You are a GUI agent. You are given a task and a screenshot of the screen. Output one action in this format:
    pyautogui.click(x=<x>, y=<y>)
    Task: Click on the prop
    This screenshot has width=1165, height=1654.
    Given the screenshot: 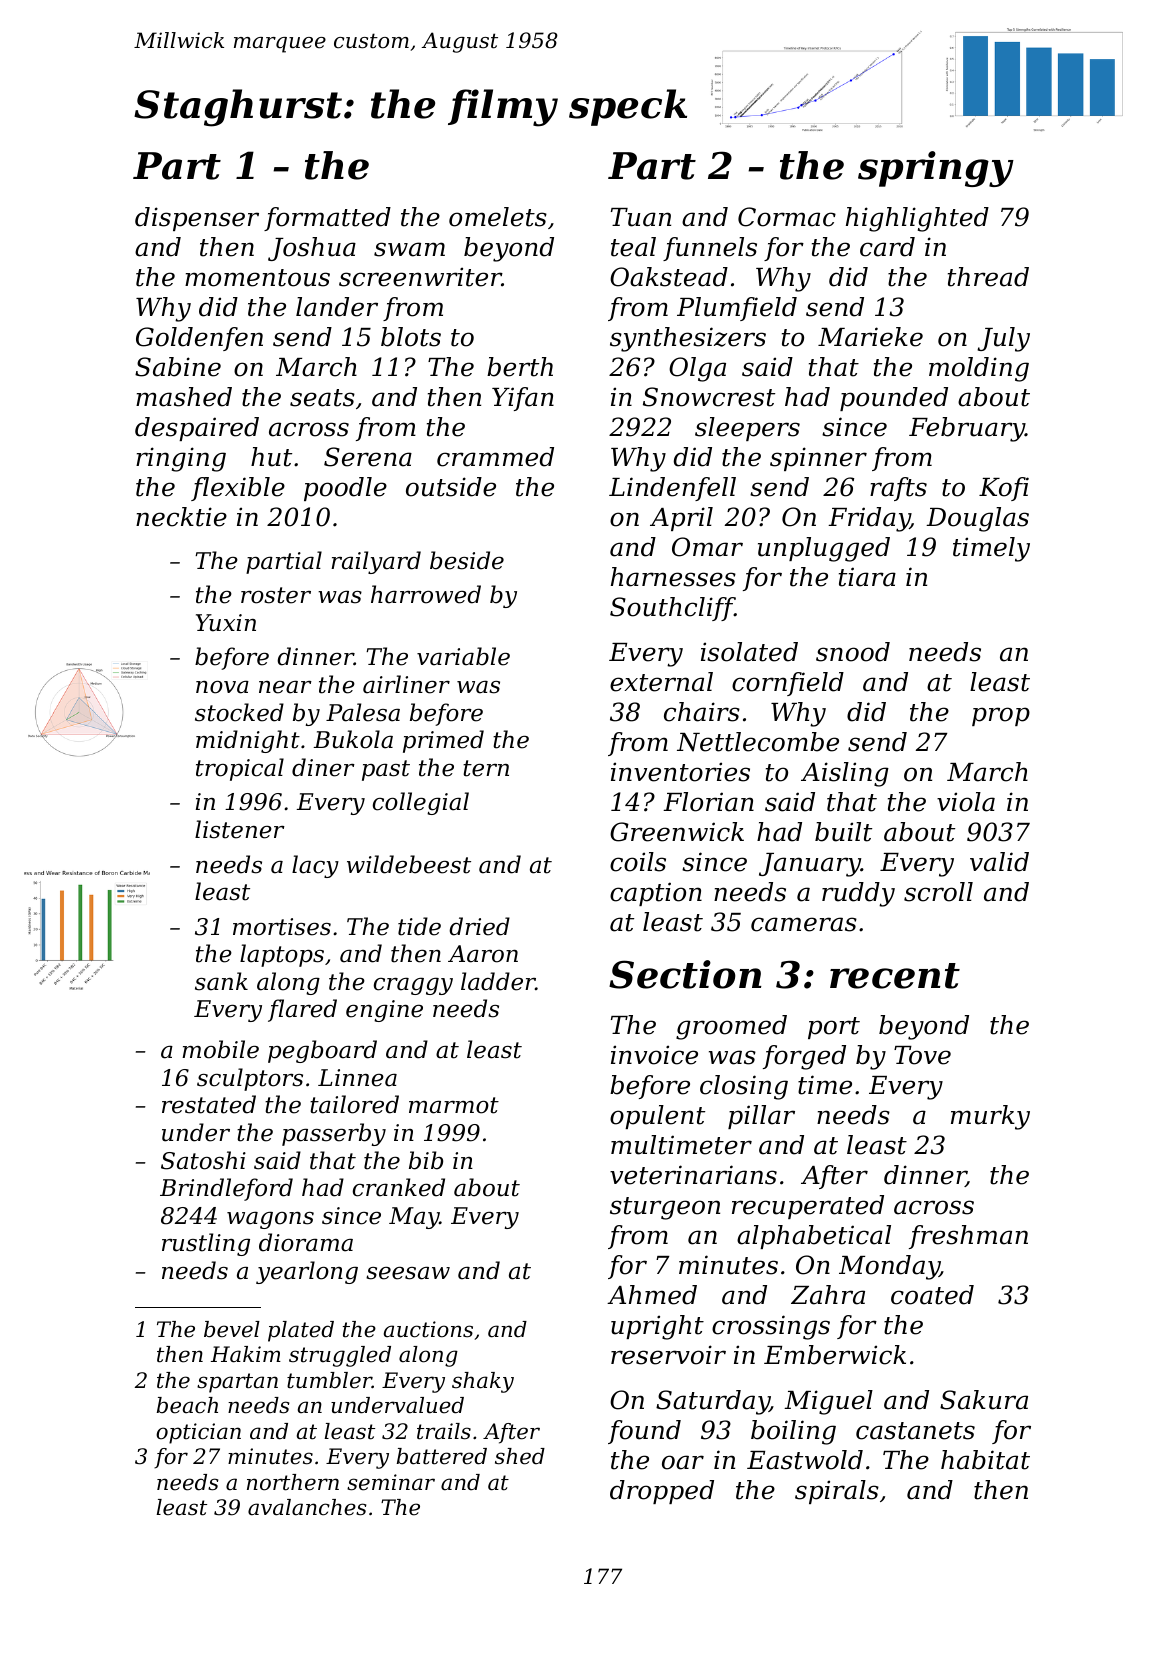 What is the action you would take?
    pyautogui.click(x=1001, y=716)
